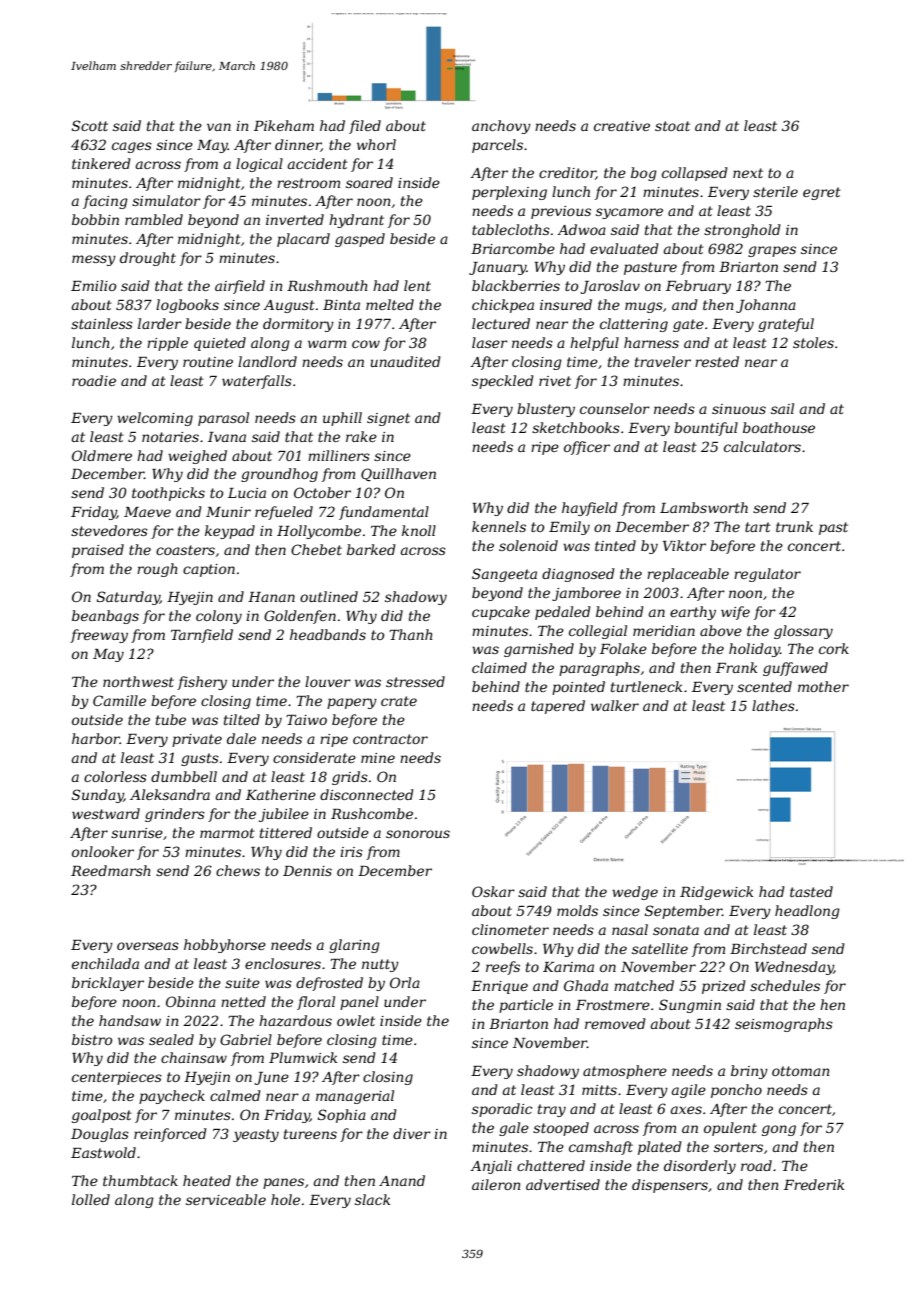  Describe the element at coordinates (102, 455) in the image. I see `Oldmere` at that location.
